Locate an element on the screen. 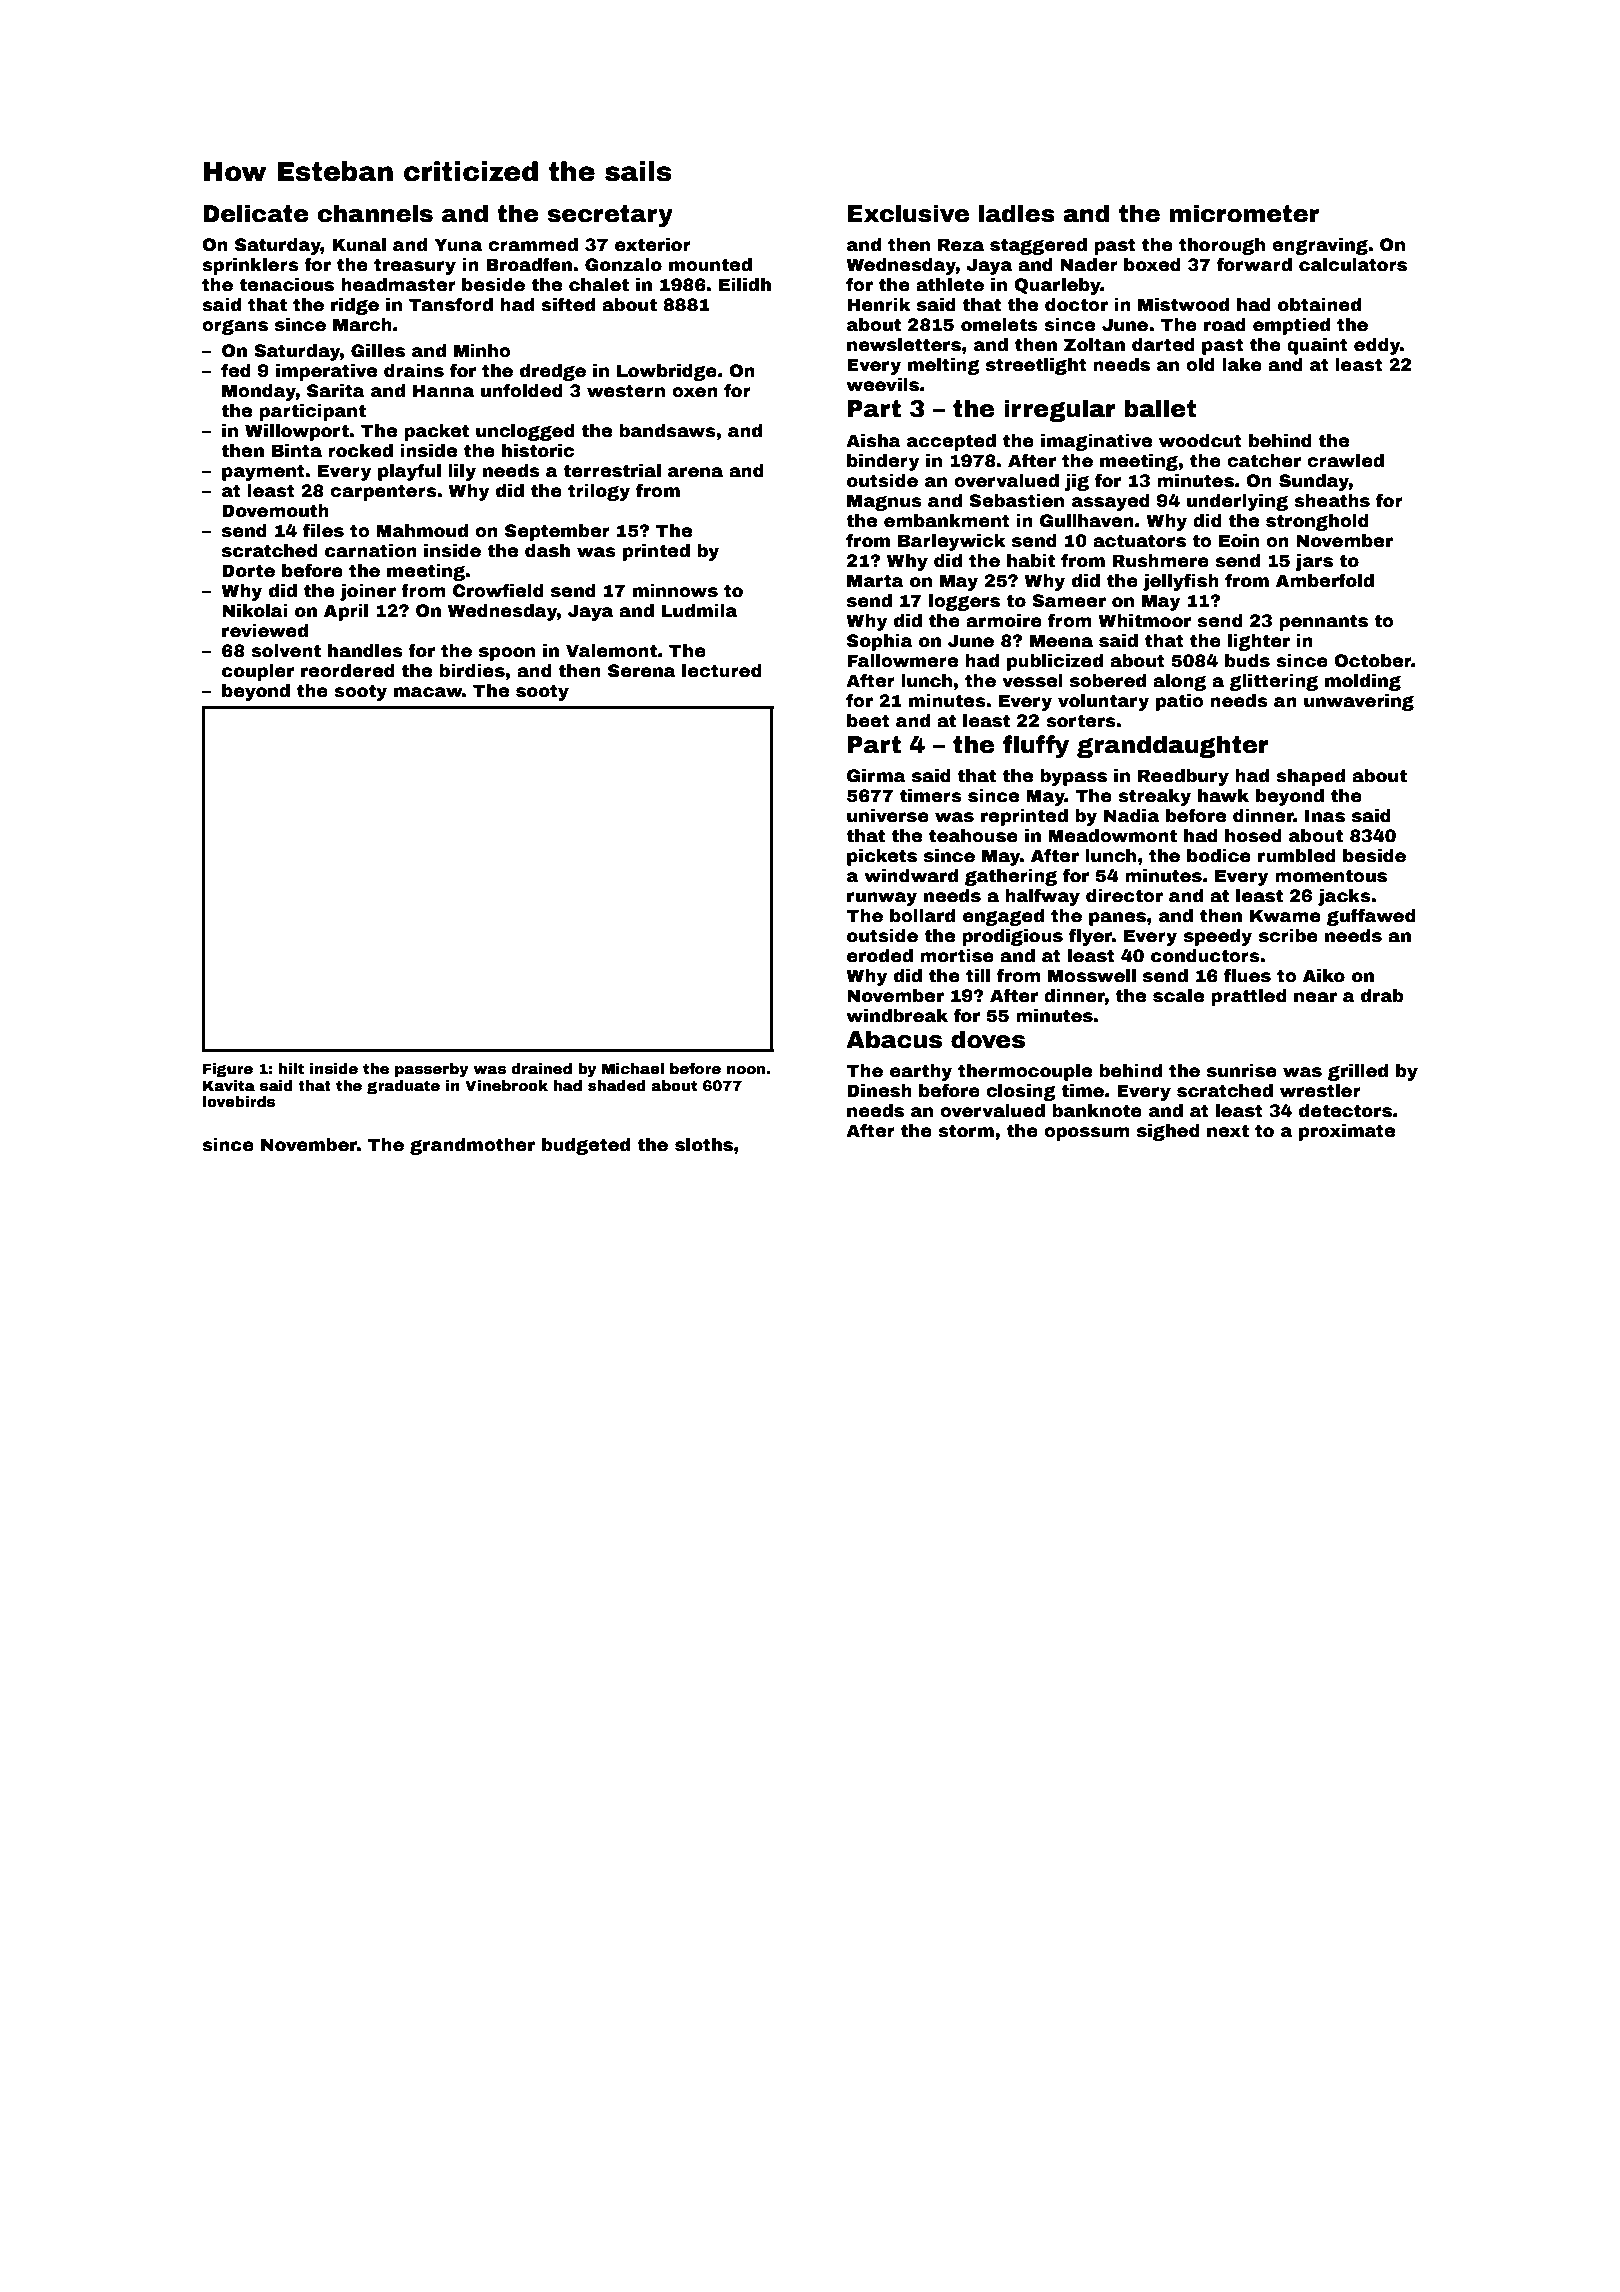  melting is located at coordinates (944, 366).
